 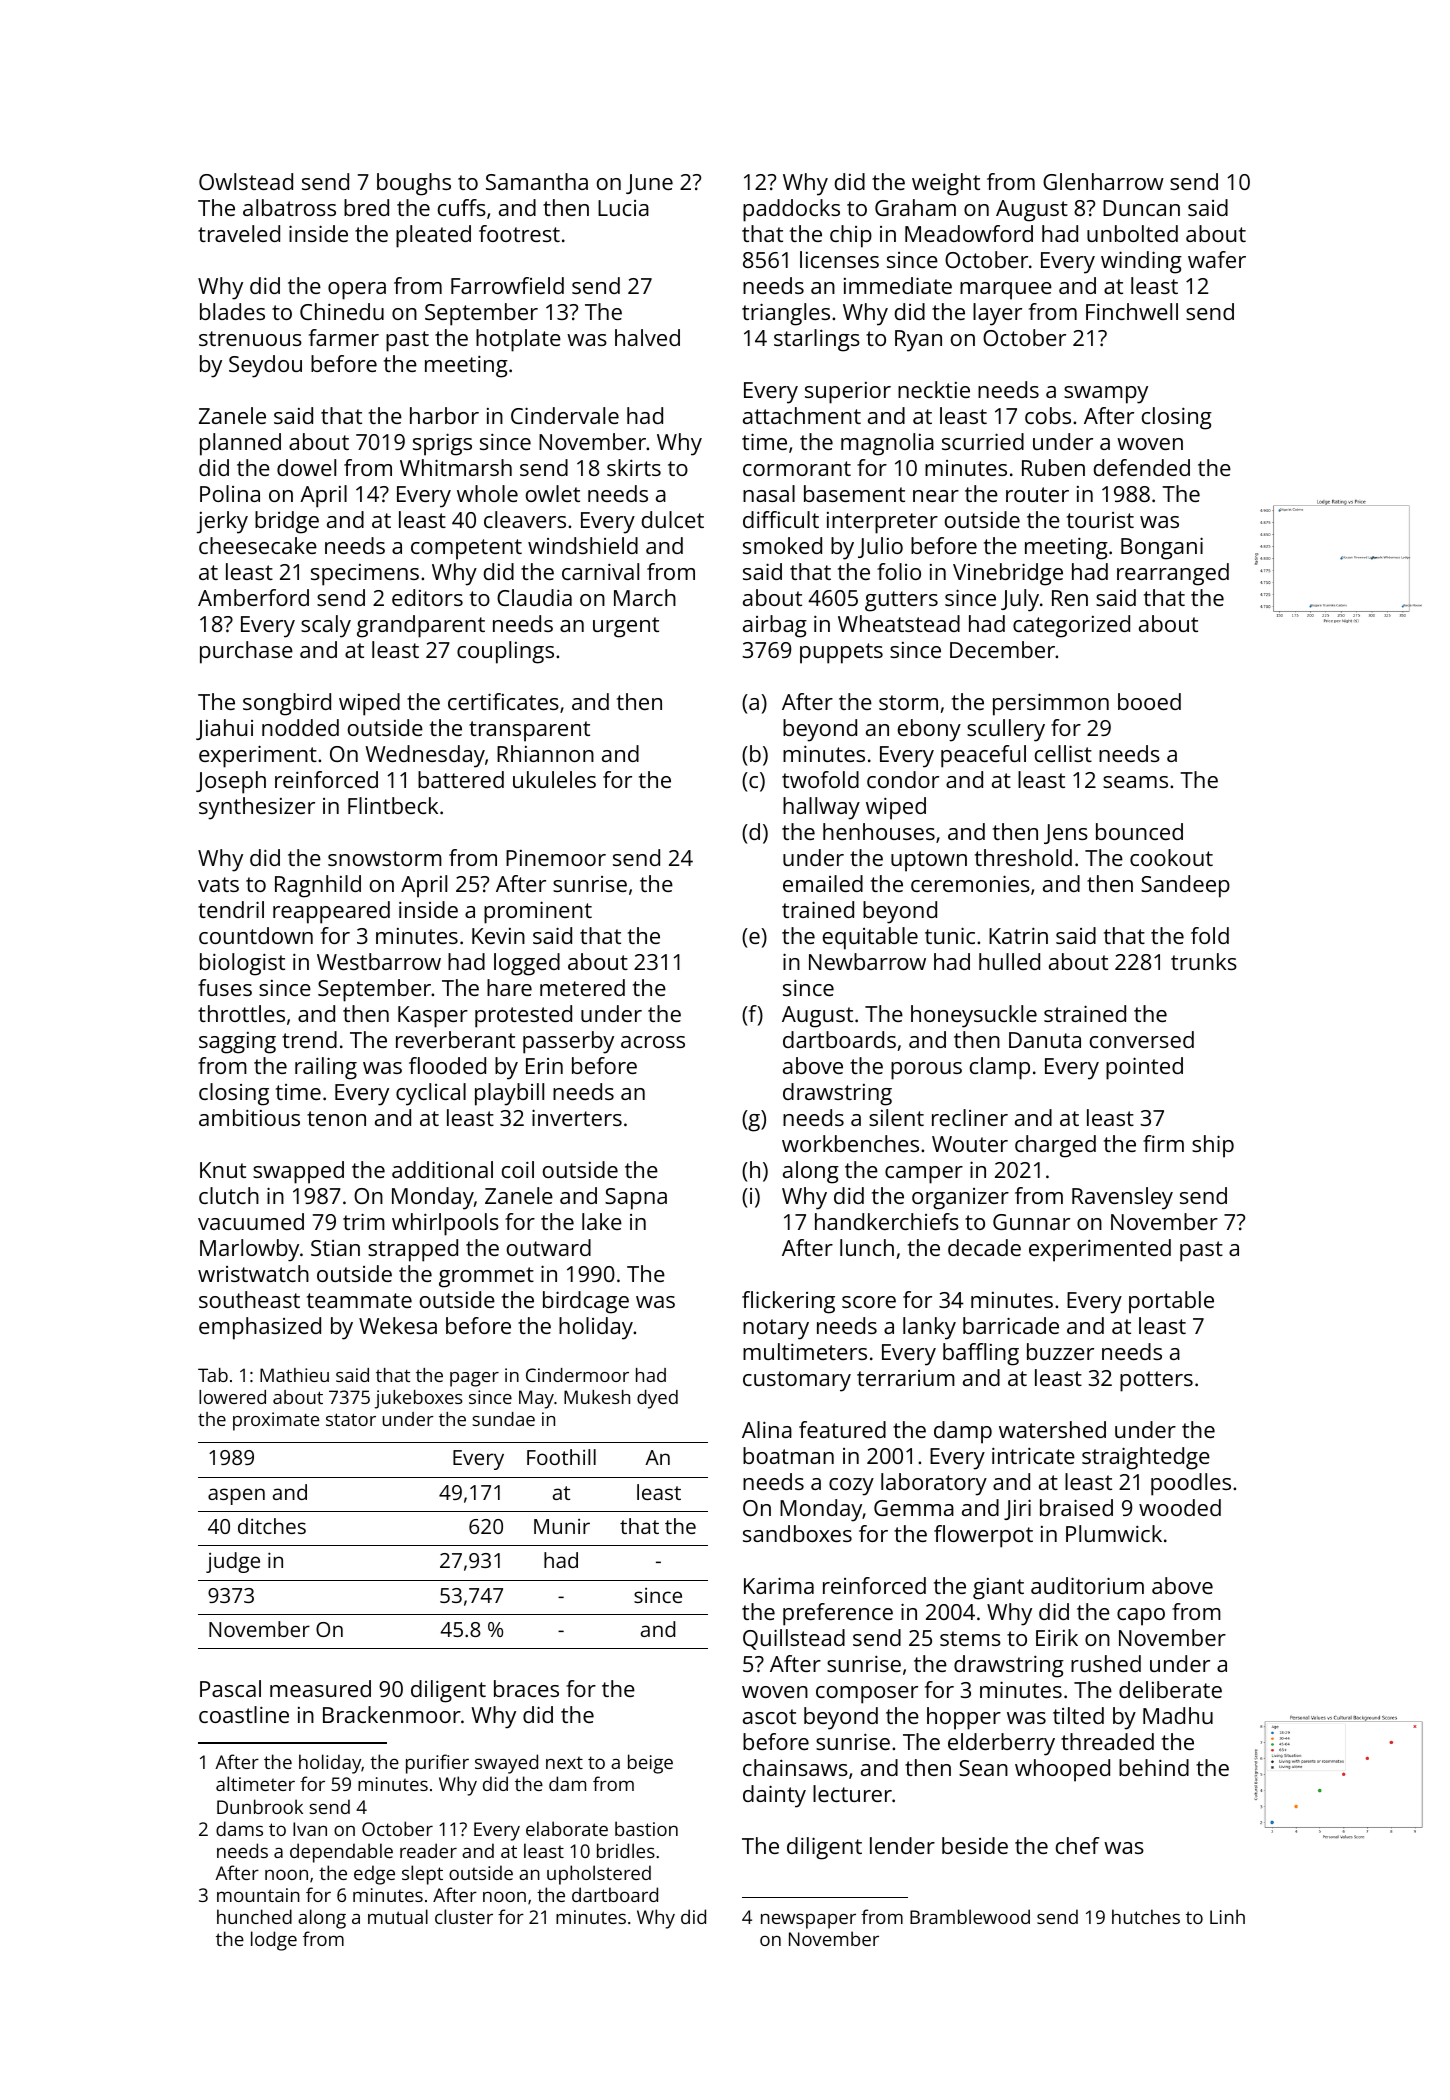 I want to click on Glenharrow, so click(x=1103, y=181).
